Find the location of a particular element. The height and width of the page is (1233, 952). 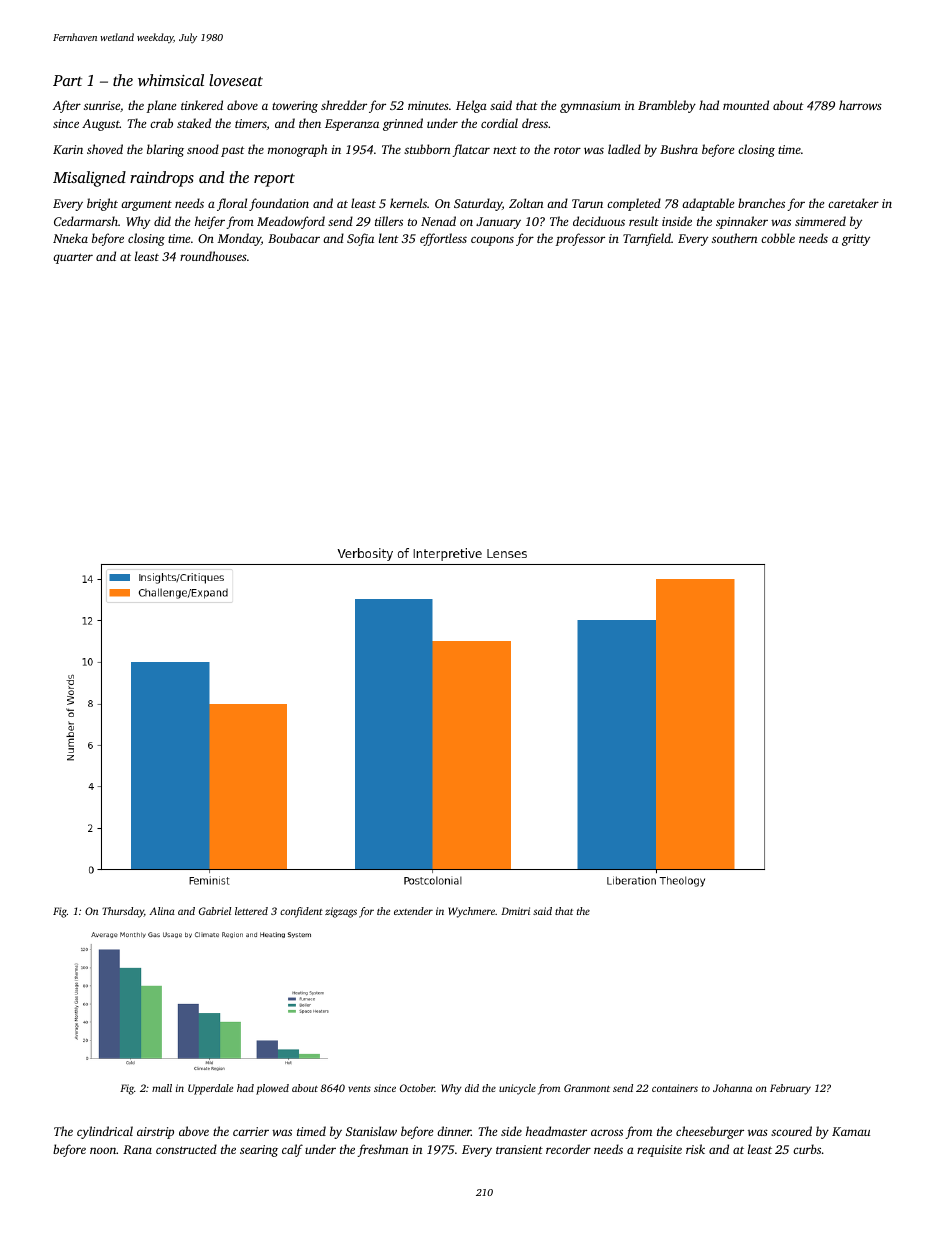

extender is located at coordinates (413, 911).
